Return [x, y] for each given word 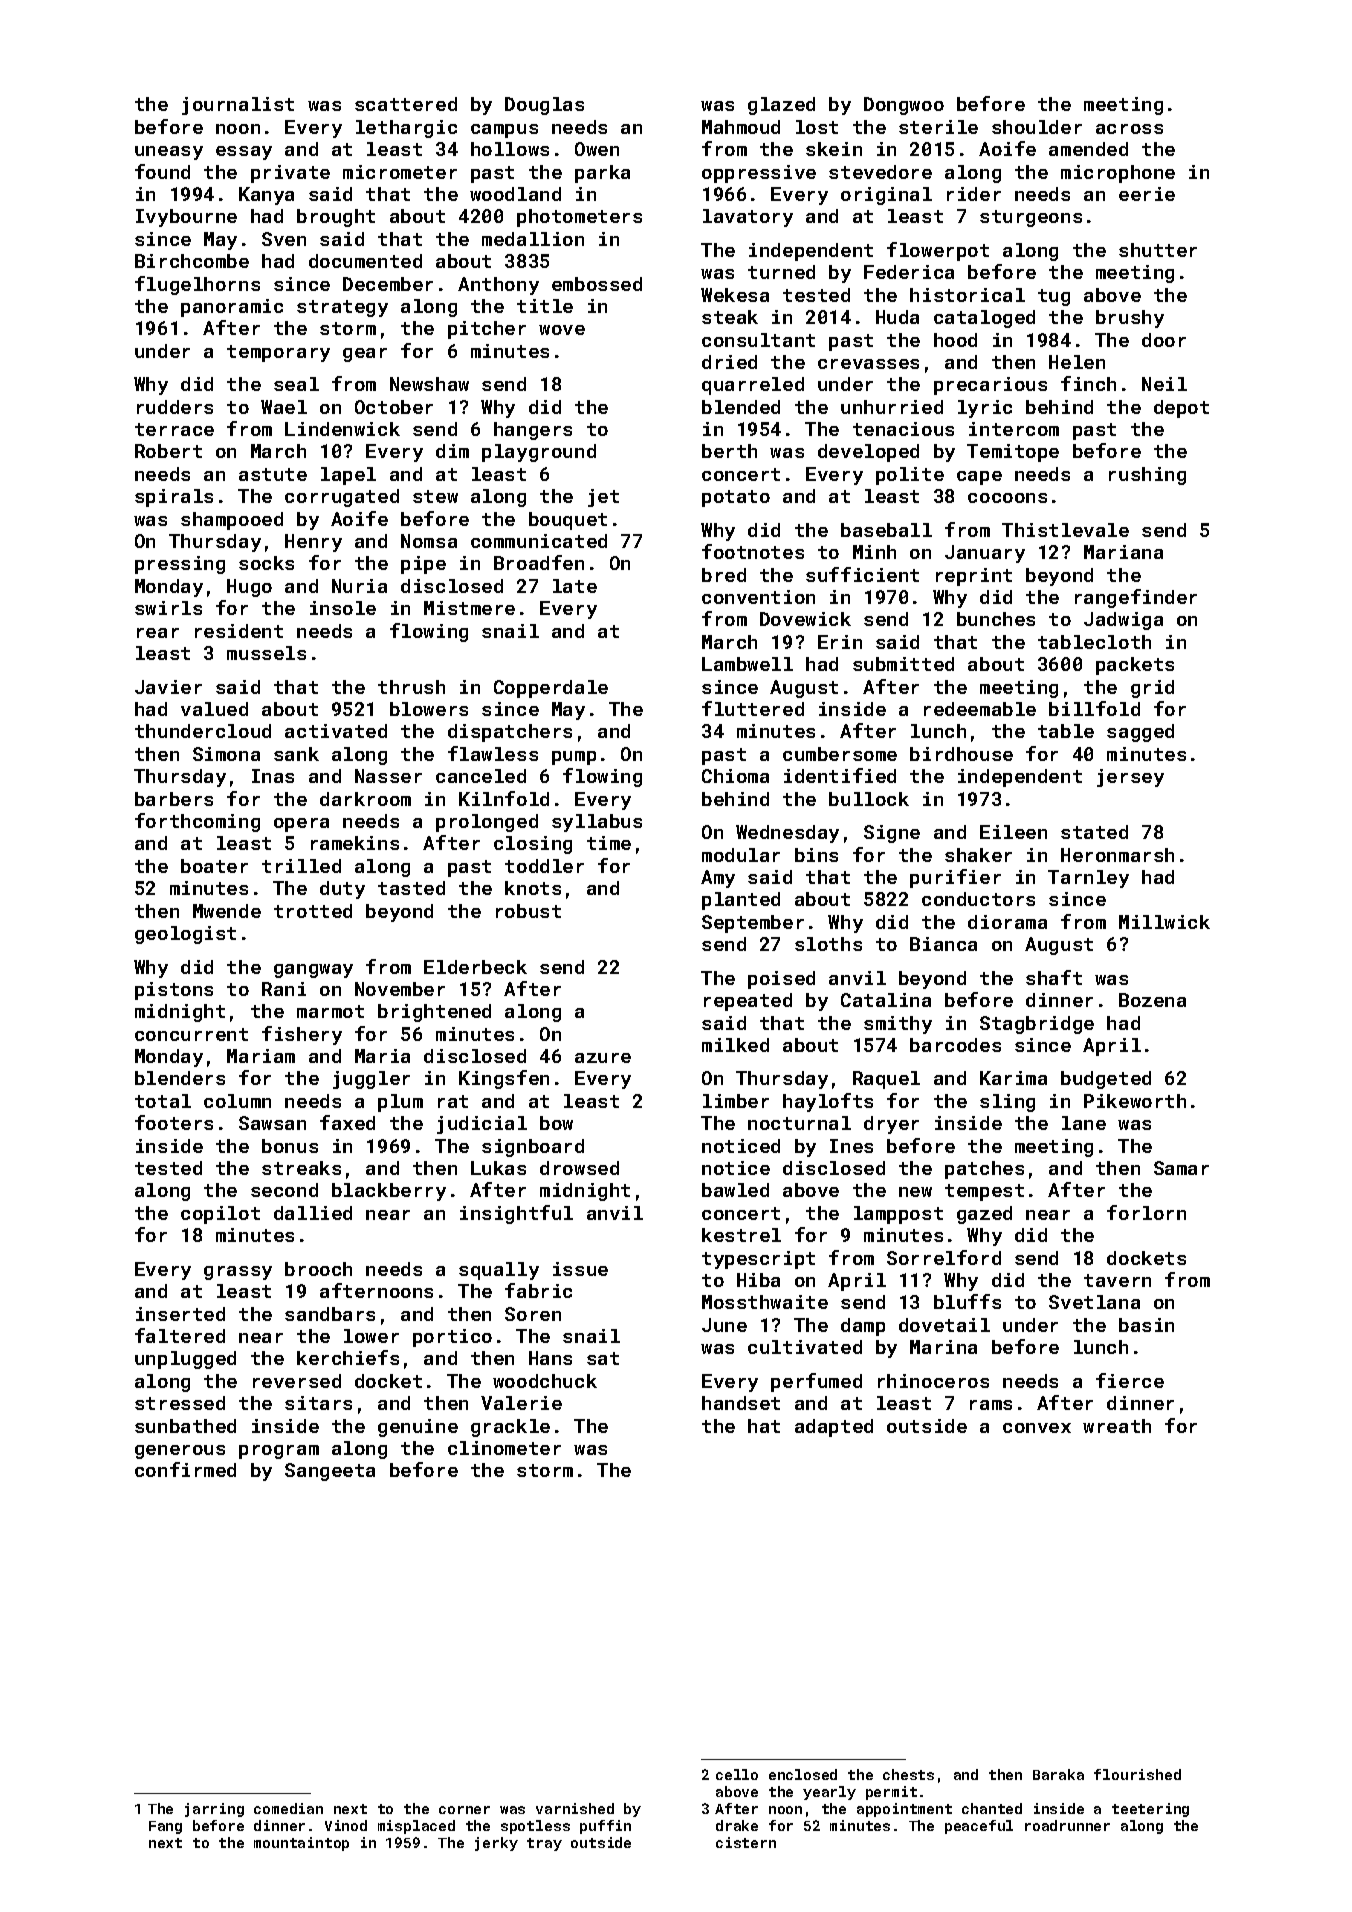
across [1129, 129]
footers [174, 1122]
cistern [746, 1842]
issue [580, 1269]
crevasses [868, 364]
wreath [1117, 1426]
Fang [165, 1827]
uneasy [169, 153]
